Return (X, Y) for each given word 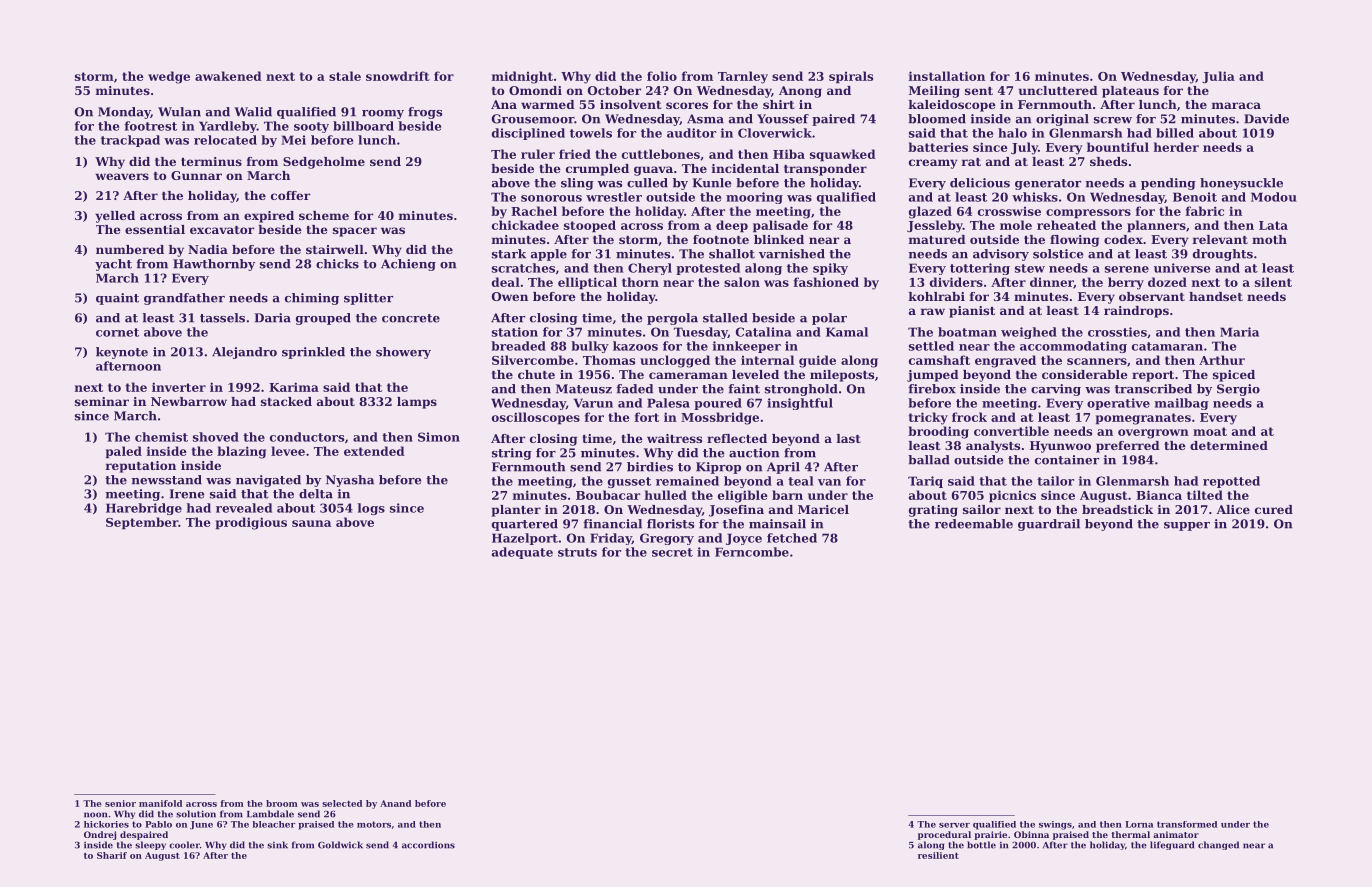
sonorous (551, 198)
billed (1175, 133)
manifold (160, 803)
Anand (395, 803)
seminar (102, 401)
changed (1218, 845)
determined (1229, 445)
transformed (1187, 824)
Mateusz (584, 389)
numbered (130, 249)
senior (120, 803)
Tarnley (743, 77)
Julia (1218, 77)
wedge (169, 77)
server (954, 825)
